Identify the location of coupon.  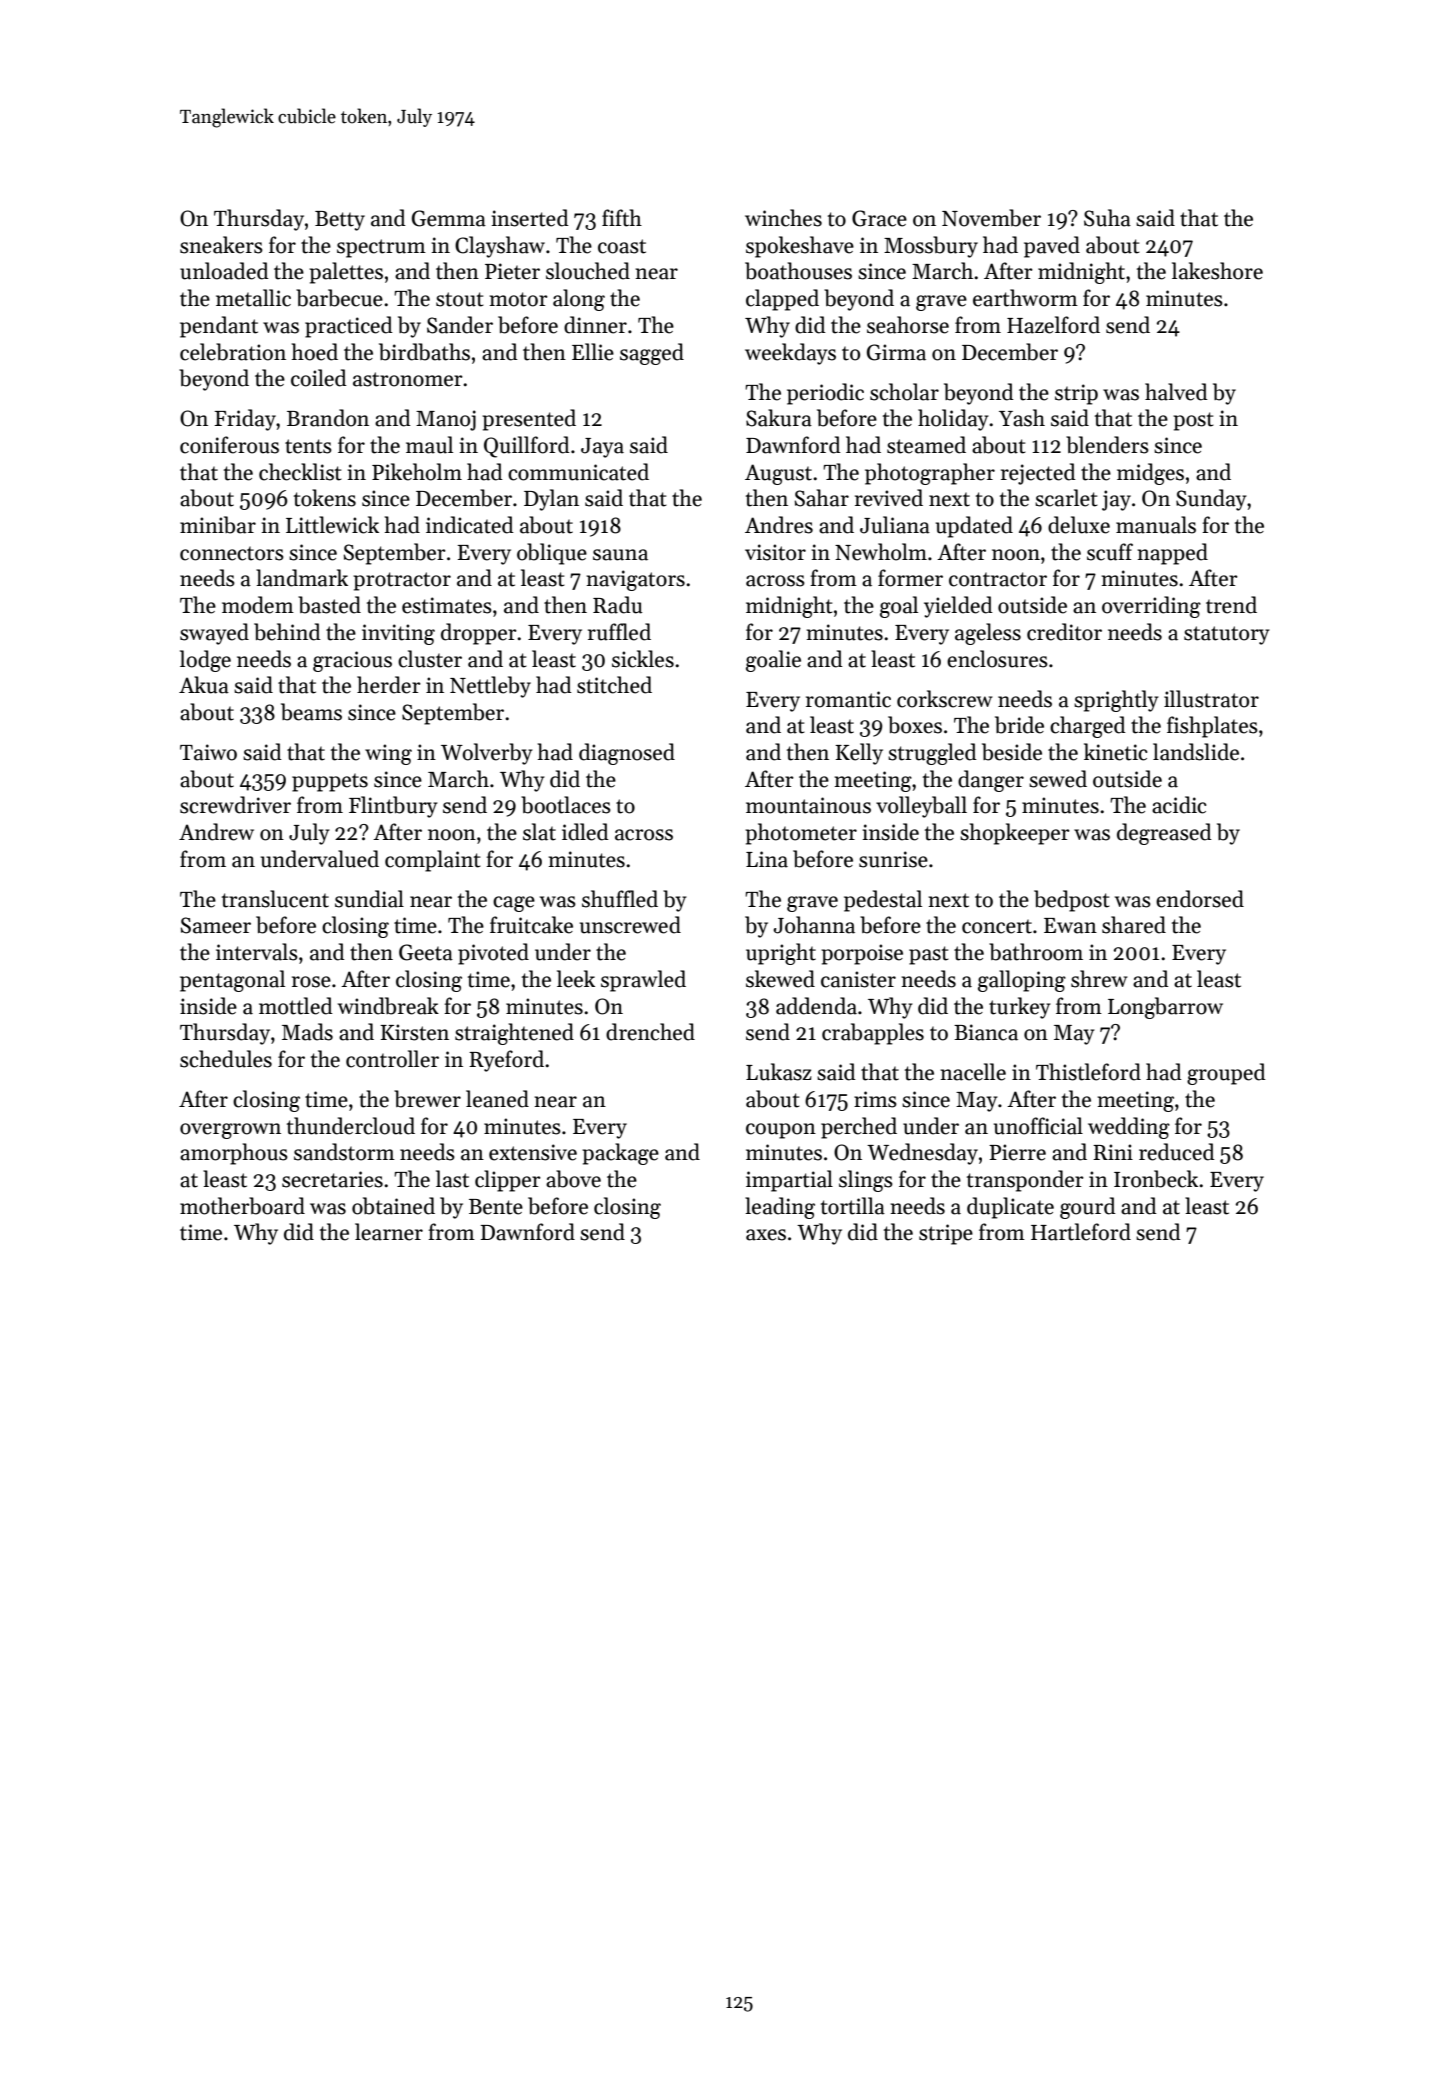
(781, 1131).
